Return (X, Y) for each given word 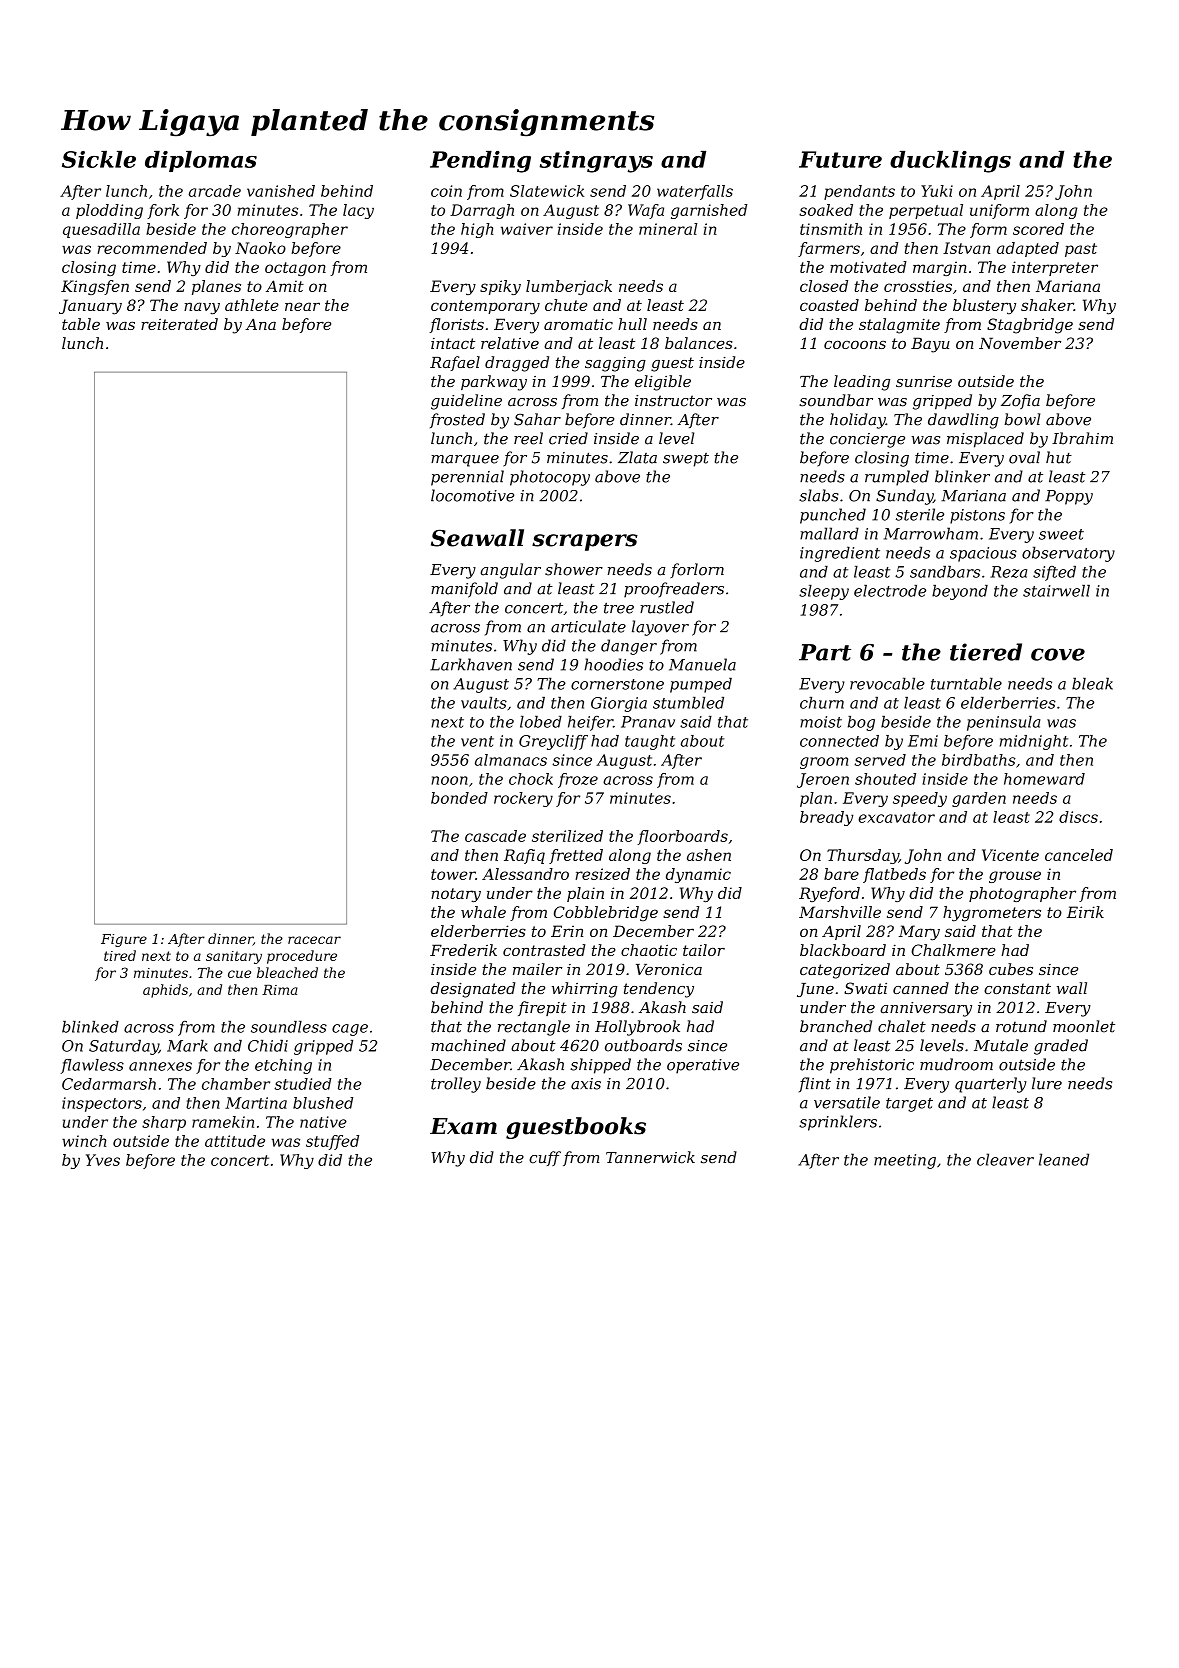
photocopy (550, 478)
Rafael (455, 363)
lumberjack (569, 287)
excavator (896, 817)
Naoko (260, 248)
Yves (103, 1160)
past (1081, 250)
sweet (1061, 534)
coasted (829, 305)
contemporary (485, 307)
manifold (464, 590)
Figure (124, 940)
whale (483, 912)
